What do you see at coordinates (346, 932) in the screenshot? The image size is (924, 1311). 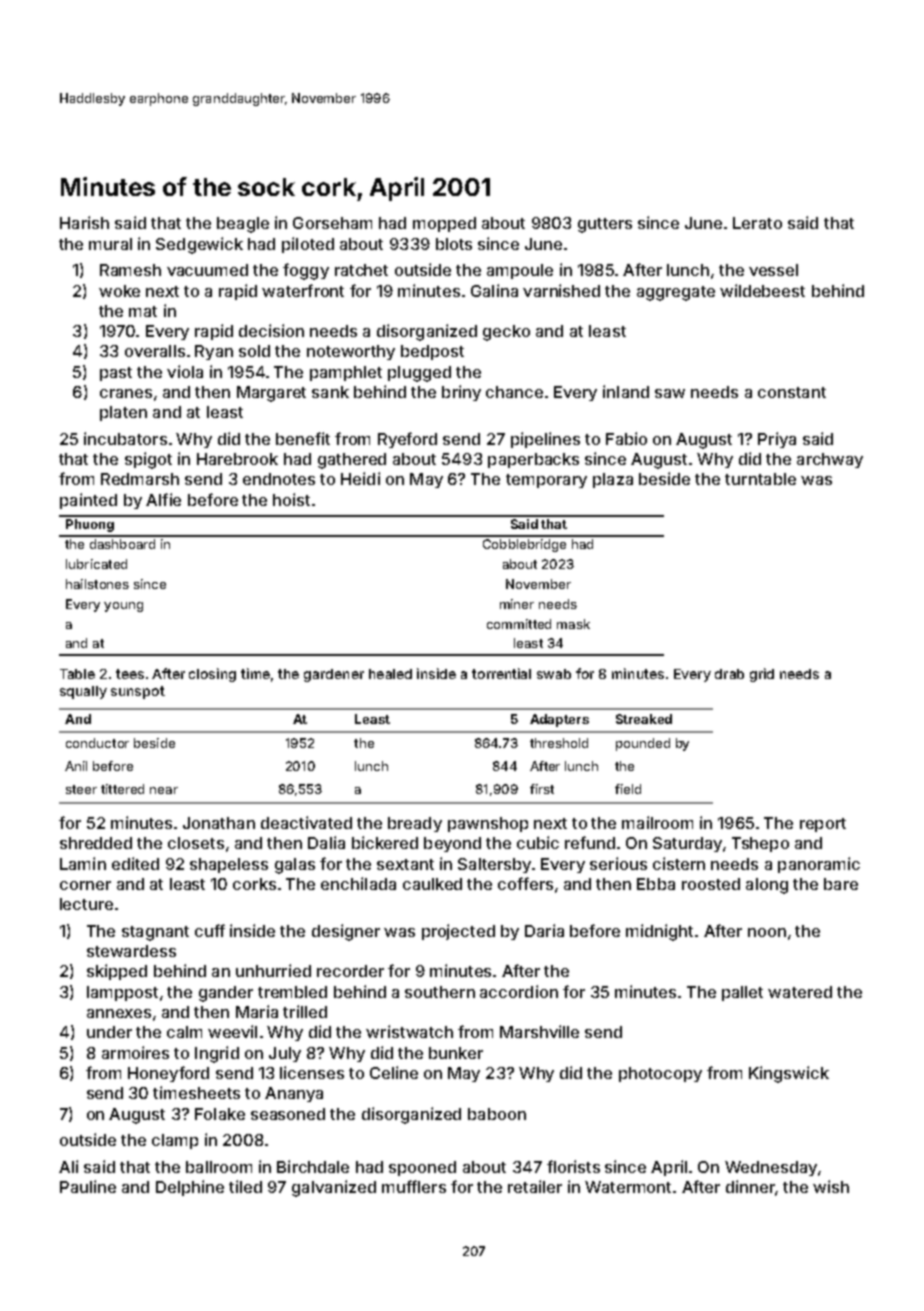 I see `designer` at bounding box center [346, 932].
